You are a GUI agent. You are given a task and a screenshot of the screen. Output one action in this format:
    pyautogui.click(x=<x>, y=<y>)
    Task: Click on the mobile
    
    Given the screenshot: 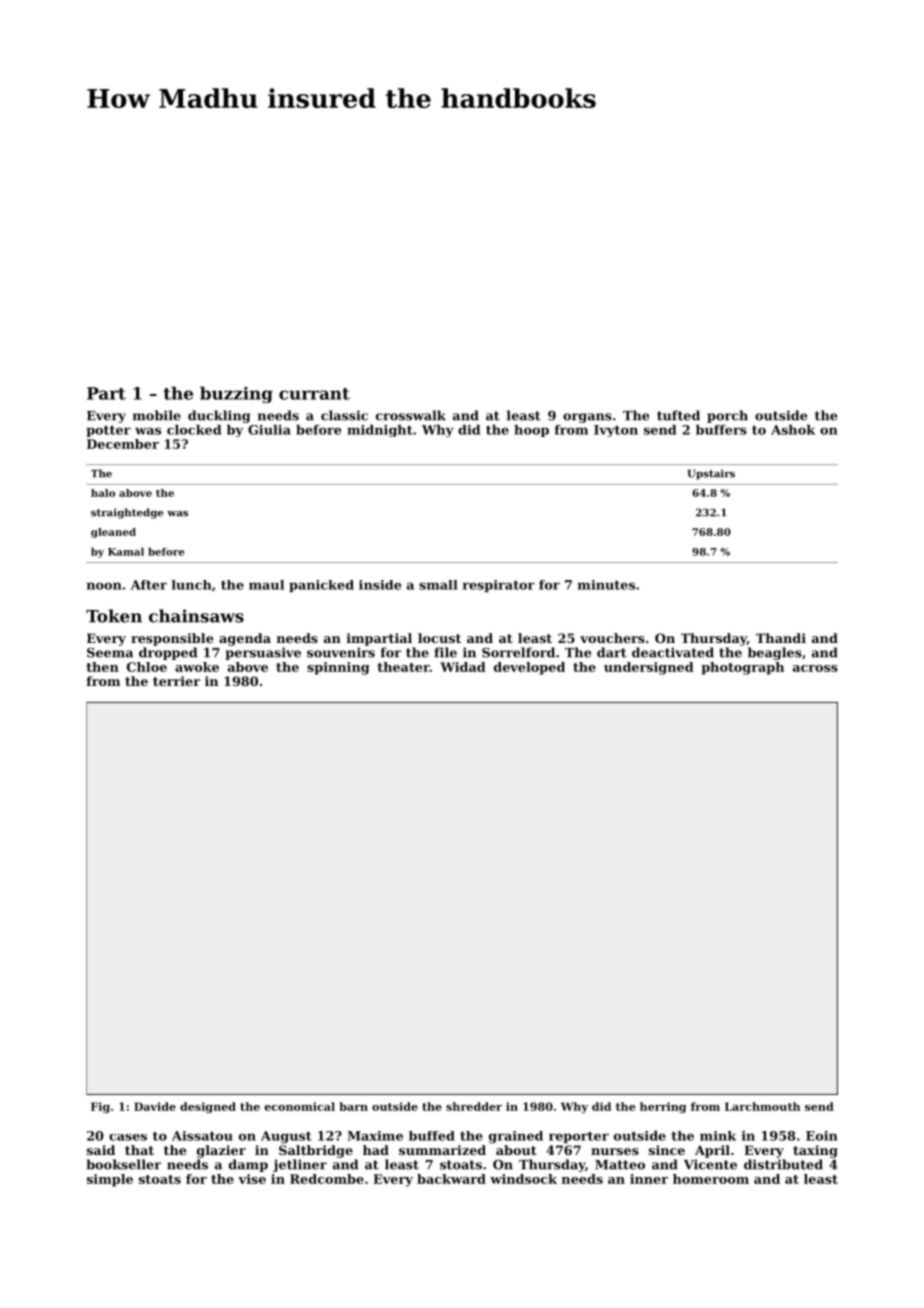 What is the action you would take?
    pyautogui.click(x=157, y=415)
